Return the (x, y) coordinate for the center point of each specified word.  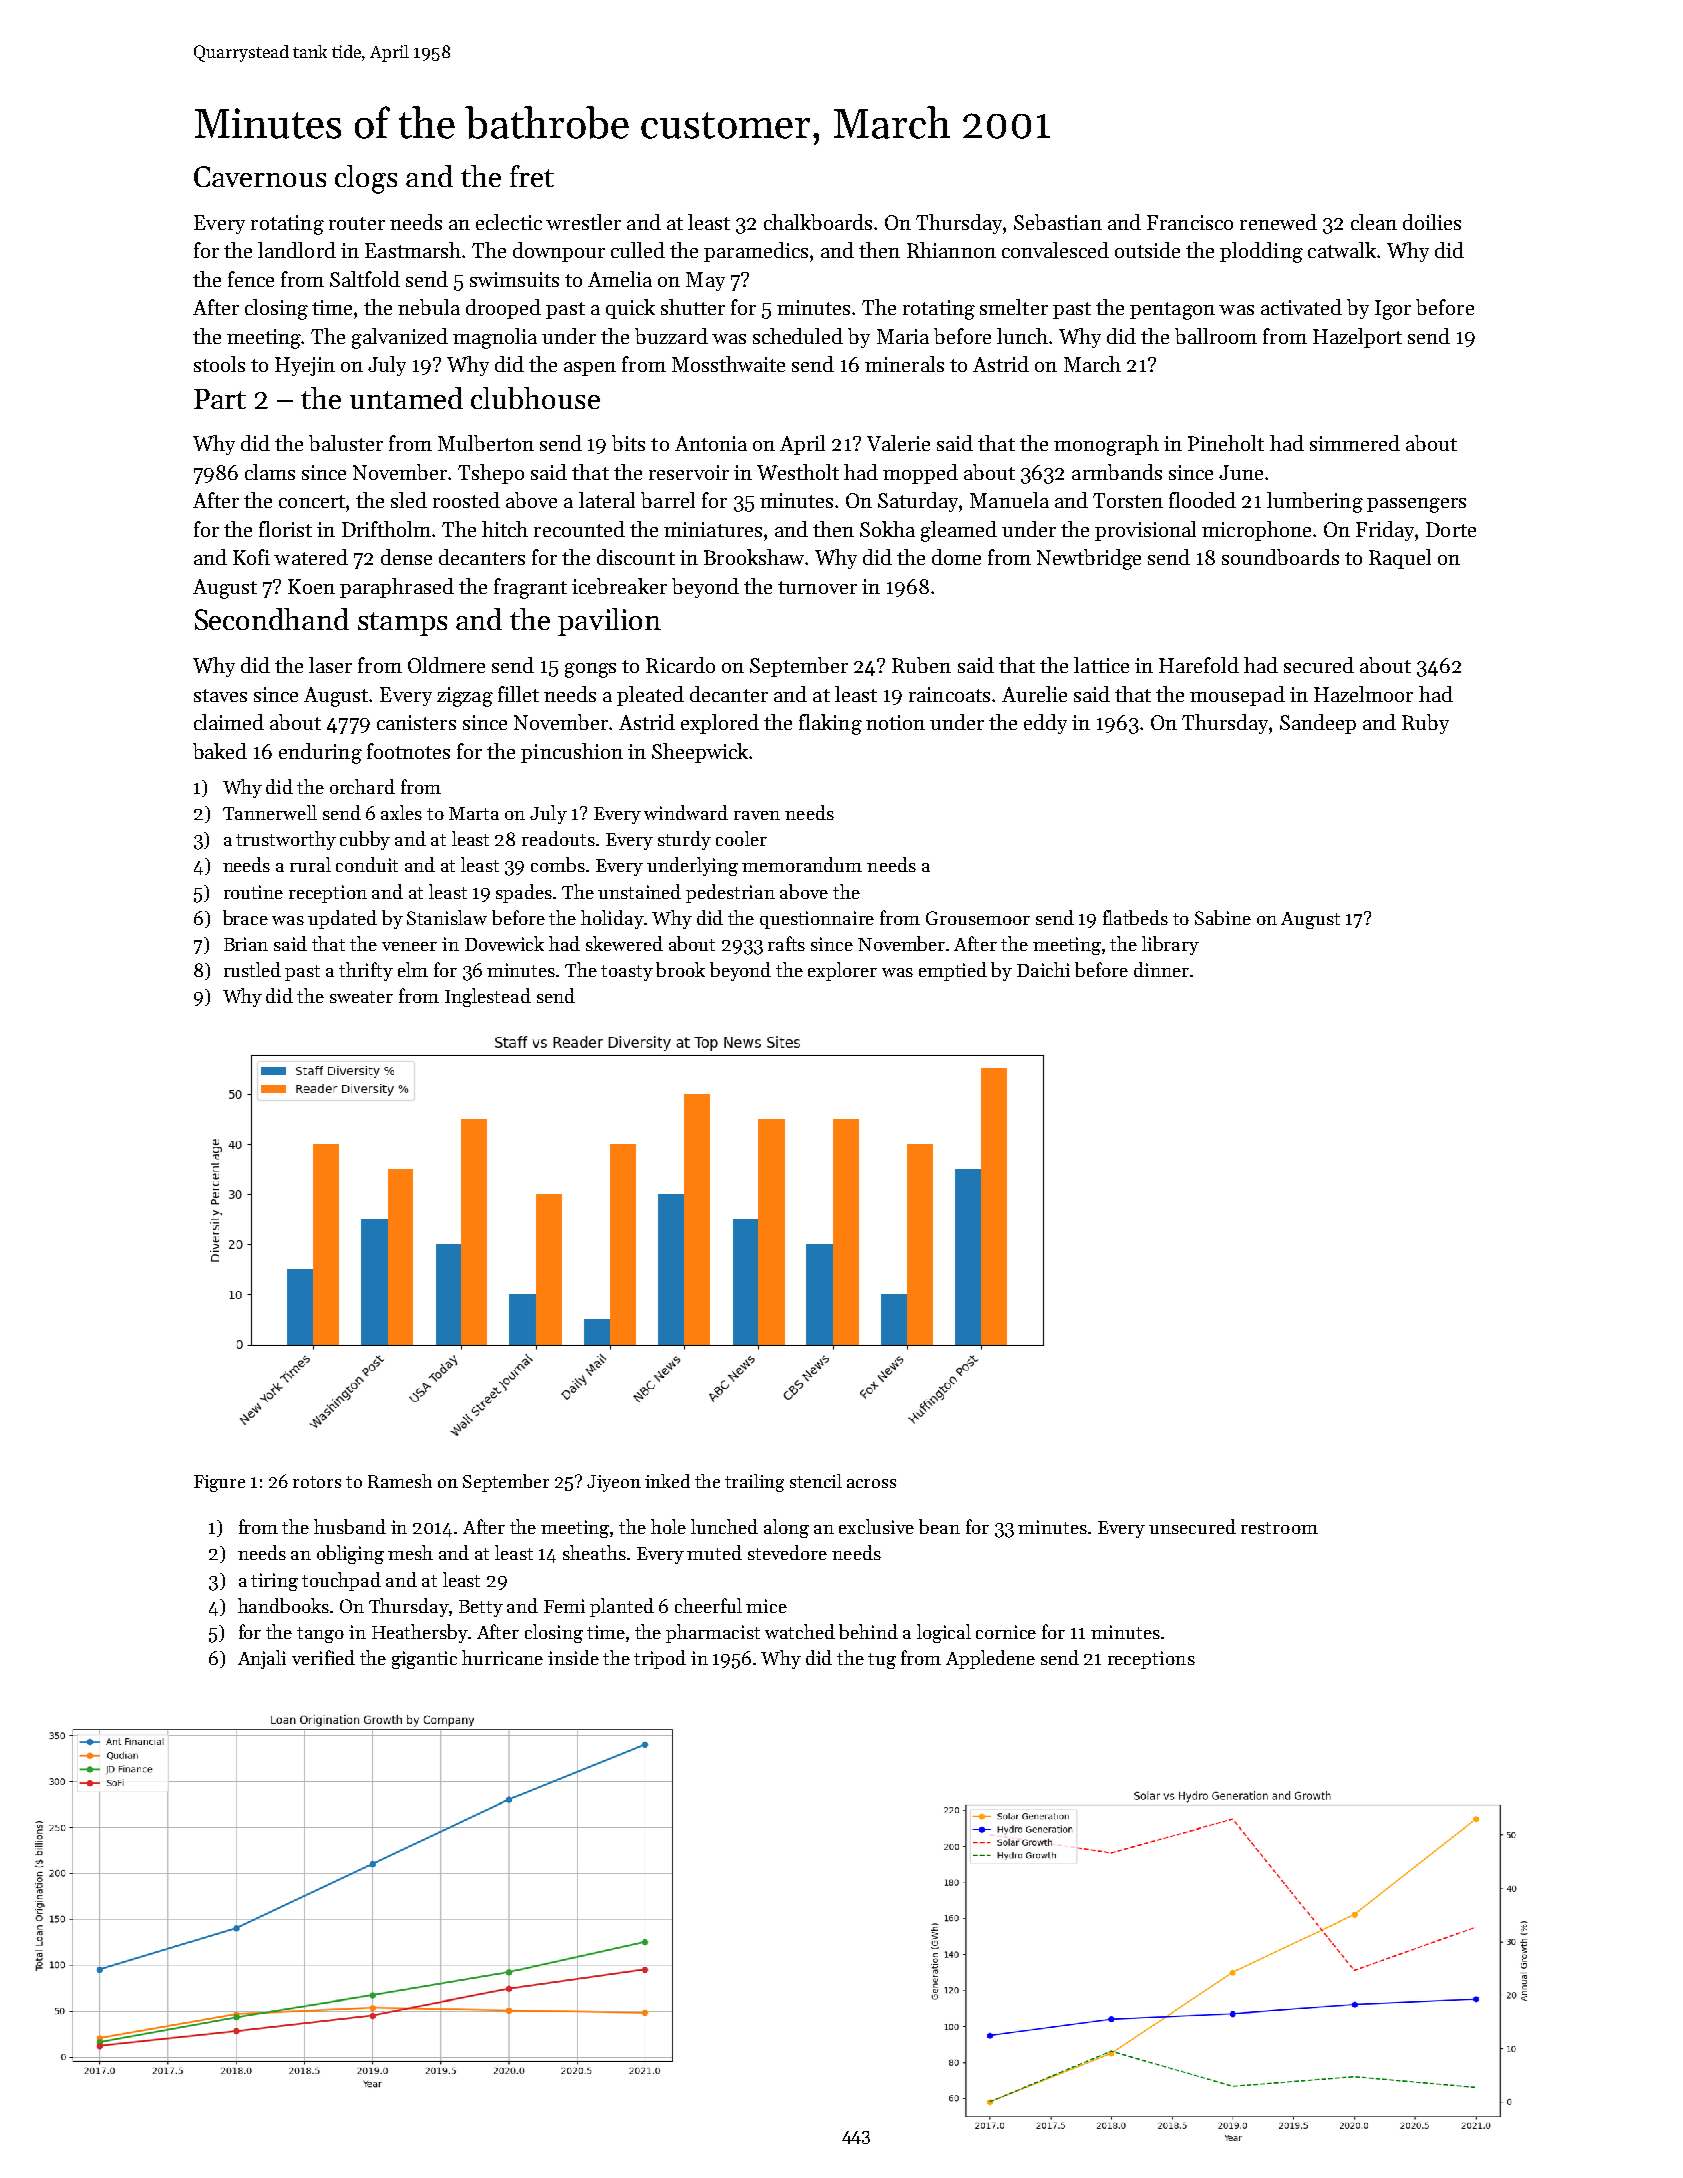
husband (350, 1526)
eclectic (509, 222)
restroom (1279, 1528)
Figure (219, 1483)
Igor (1393, 310)
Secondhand (272, 619)
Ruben (921, 665)
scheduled (798, 336)
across (871, 1483)
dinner (1161, 969)
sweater (361, 997)
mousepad (1237, 696)
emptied (953, 971)
